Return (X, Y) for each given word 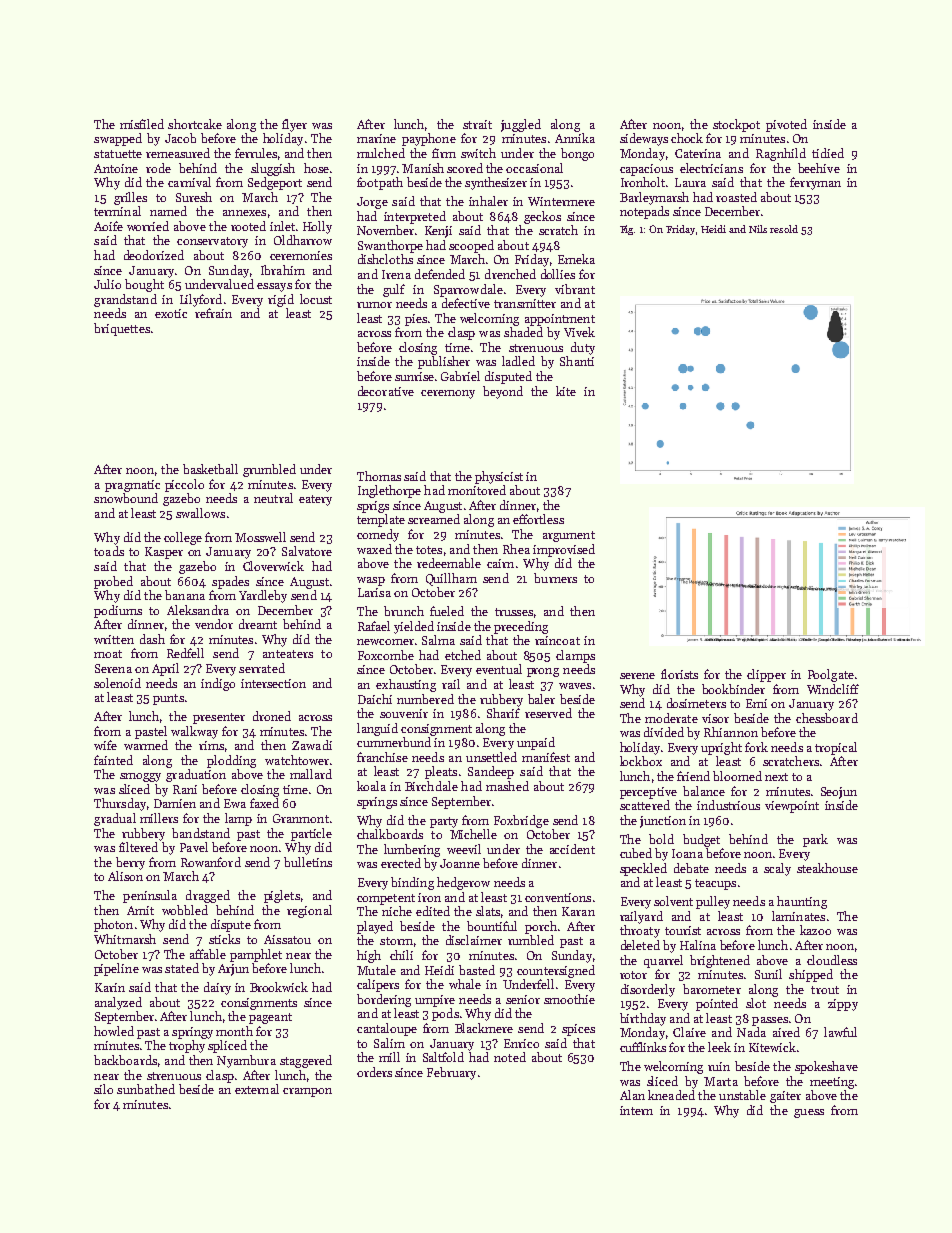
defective (466, 303)
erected (401, 863)
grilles (130, 198)
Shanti (577, 361)
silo (103, 1089)
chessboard (827, 718)
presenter (219, 718)
